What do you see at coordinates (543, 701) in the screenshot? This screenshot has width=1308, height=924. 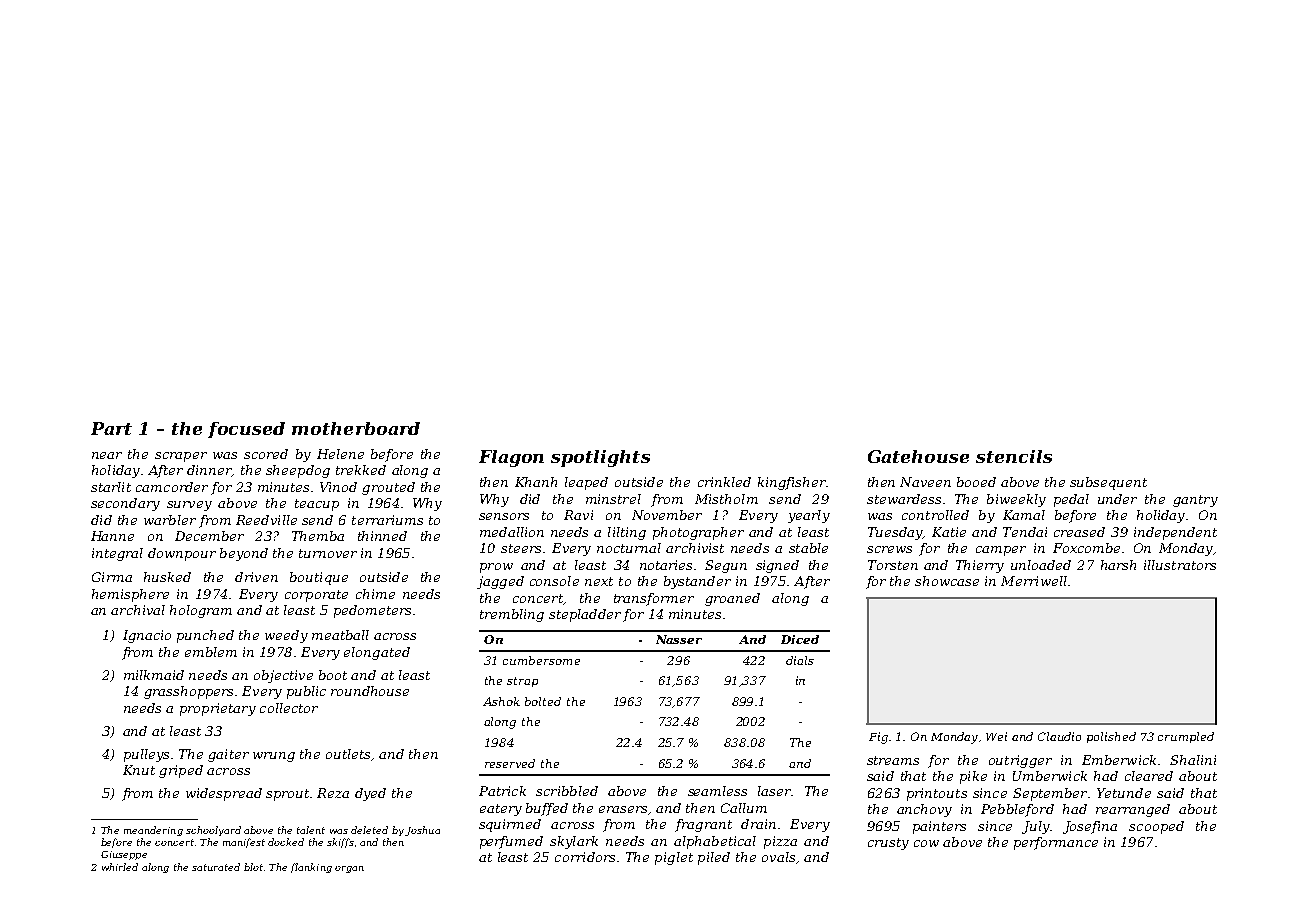 I see `bolted` at bounding box center [543, 701].
